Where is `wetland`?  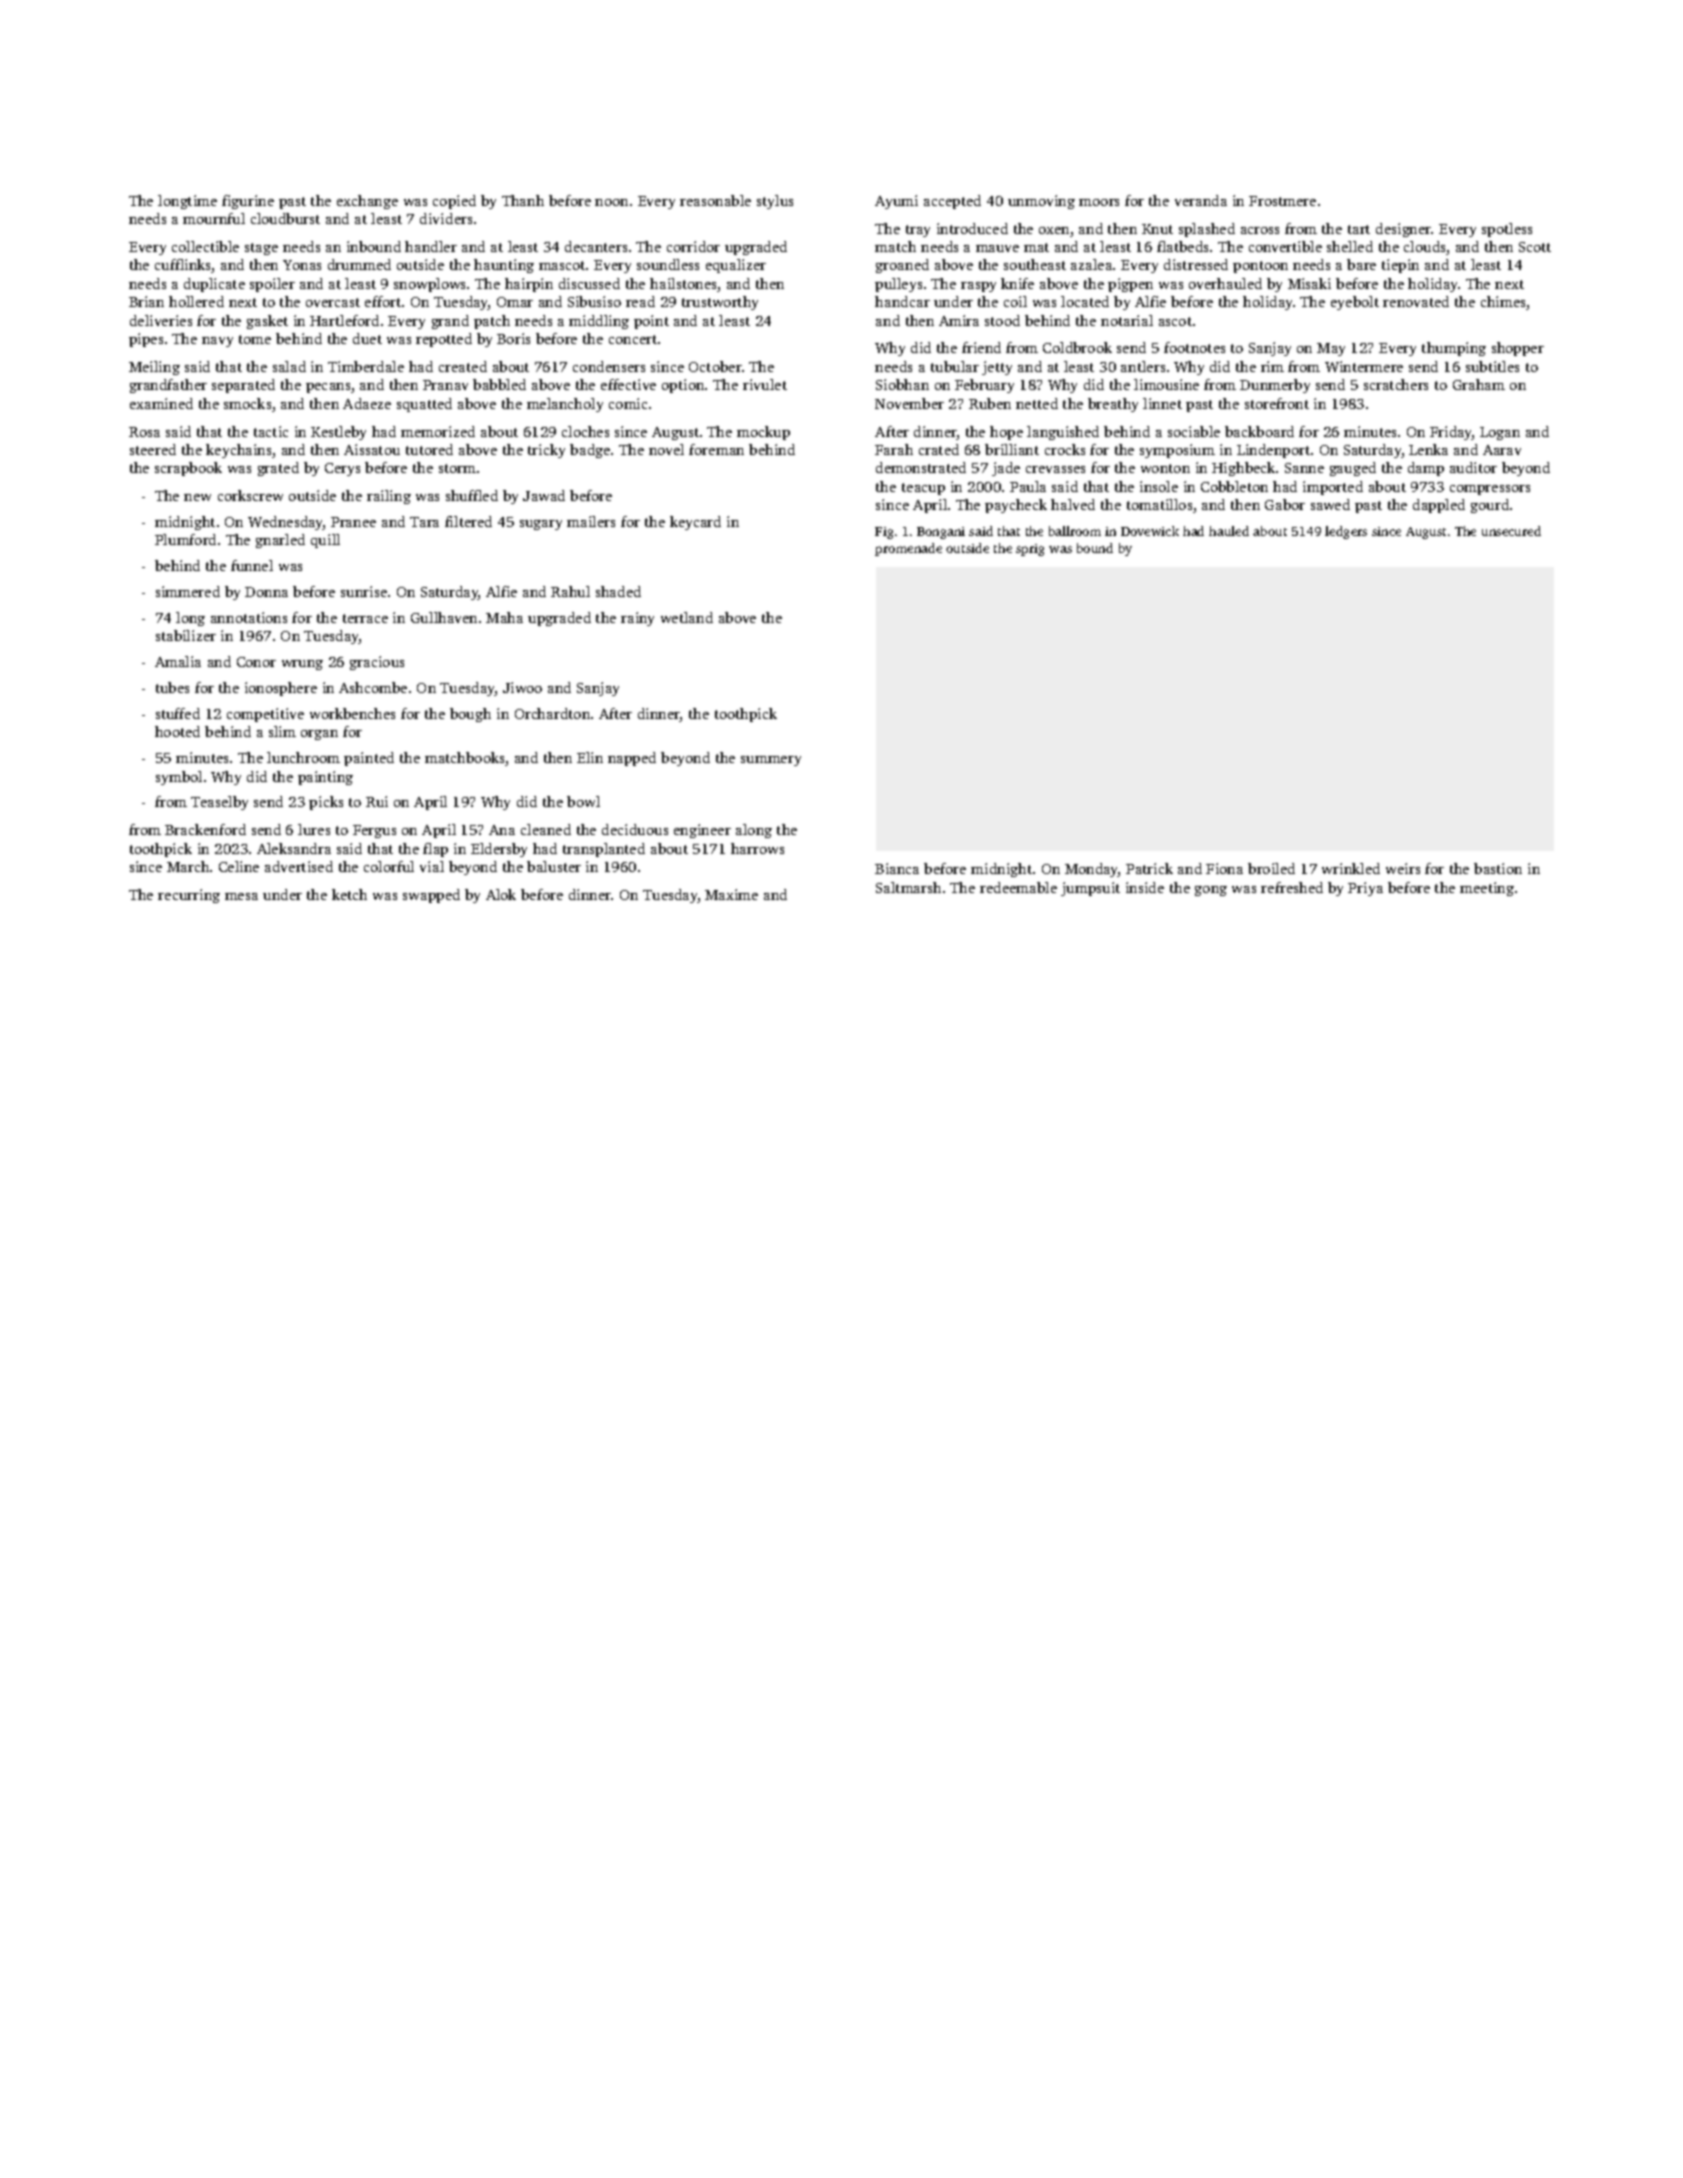
wetland is located at coordinates (687, 617).
